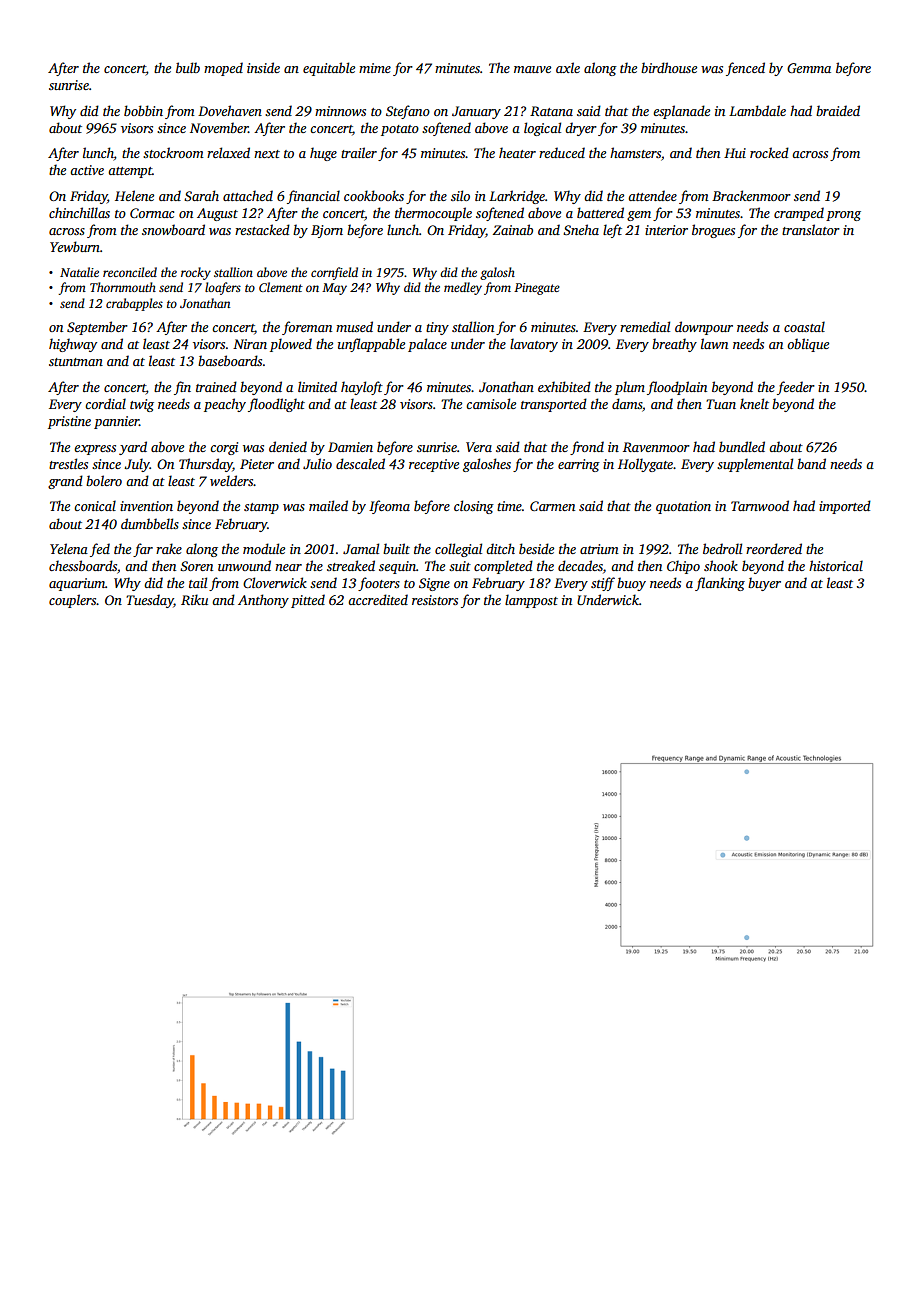  I want to click on pristine, so click(69, 422).
